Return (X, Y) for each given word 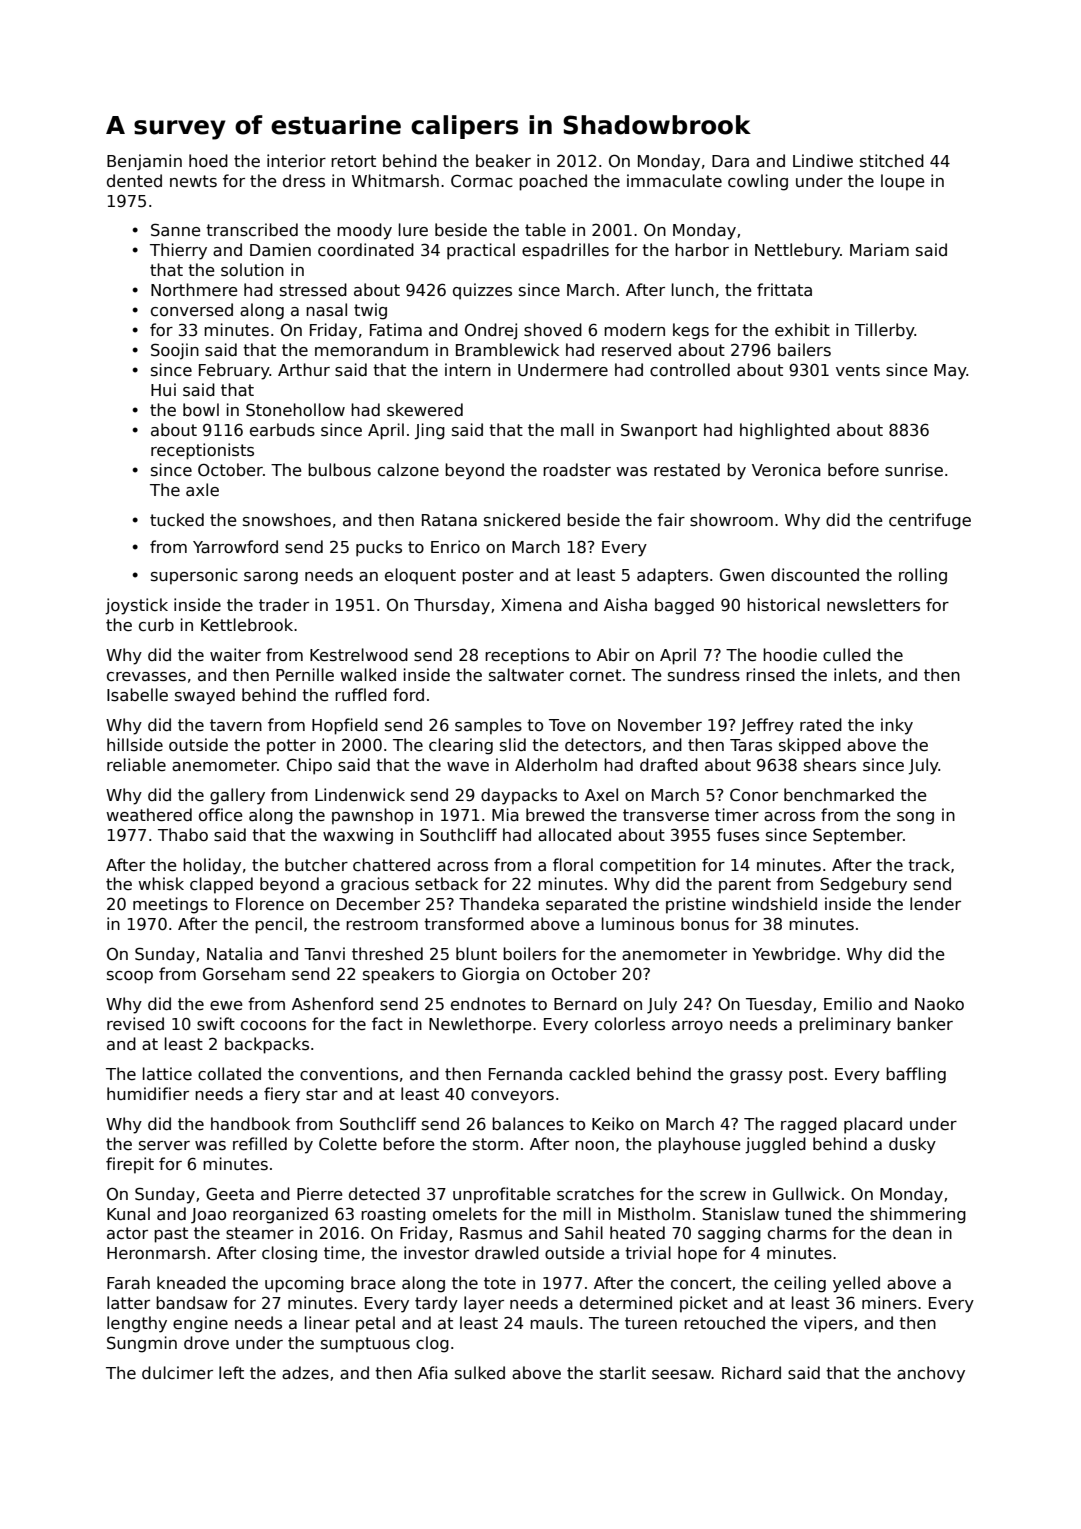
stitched (892, 160)
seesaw (682, 1375)
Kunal (128, 1214)
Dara (730, 161)
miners (889, 1303)
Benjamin (144, 162)
